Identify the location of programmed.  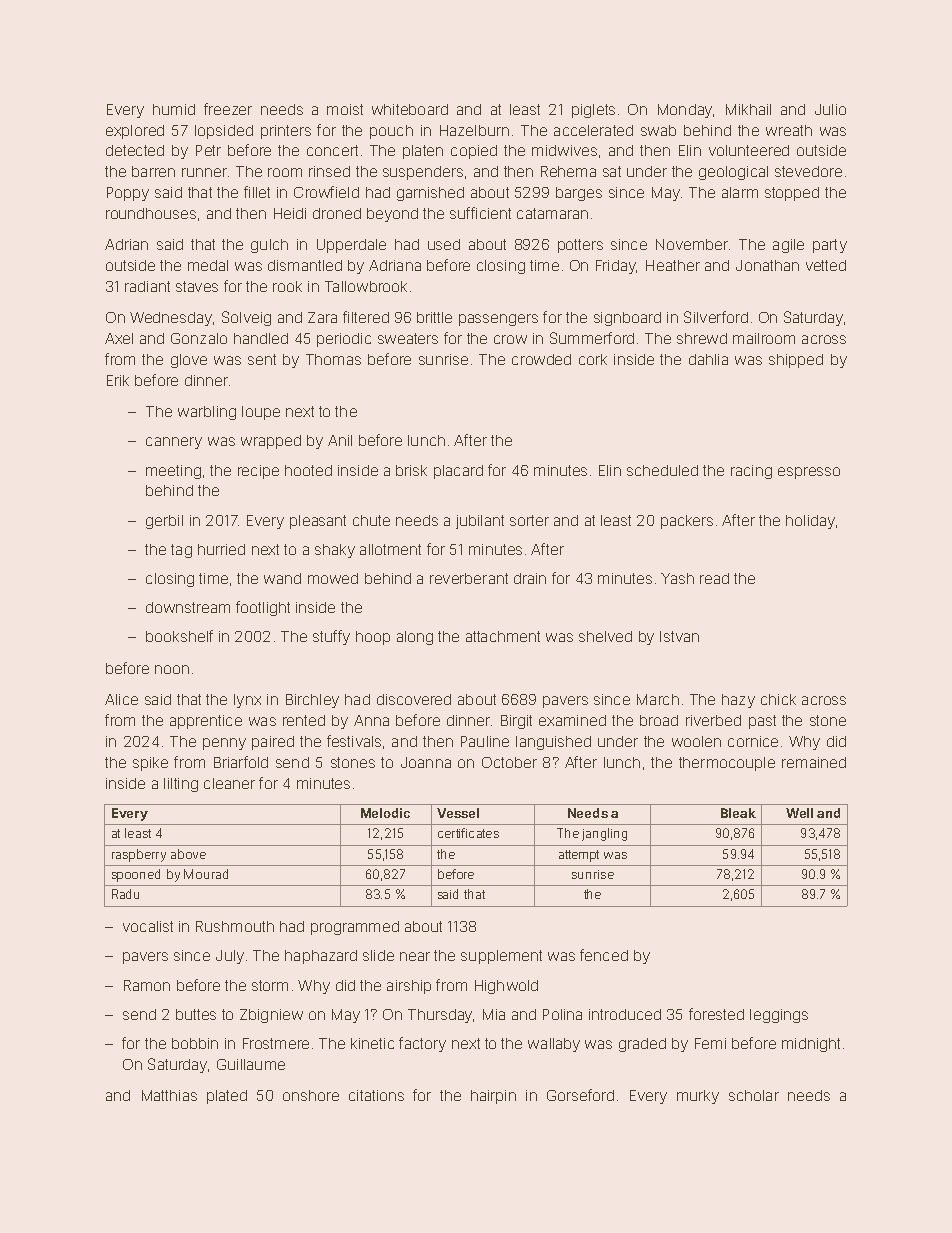
(355, 928).
